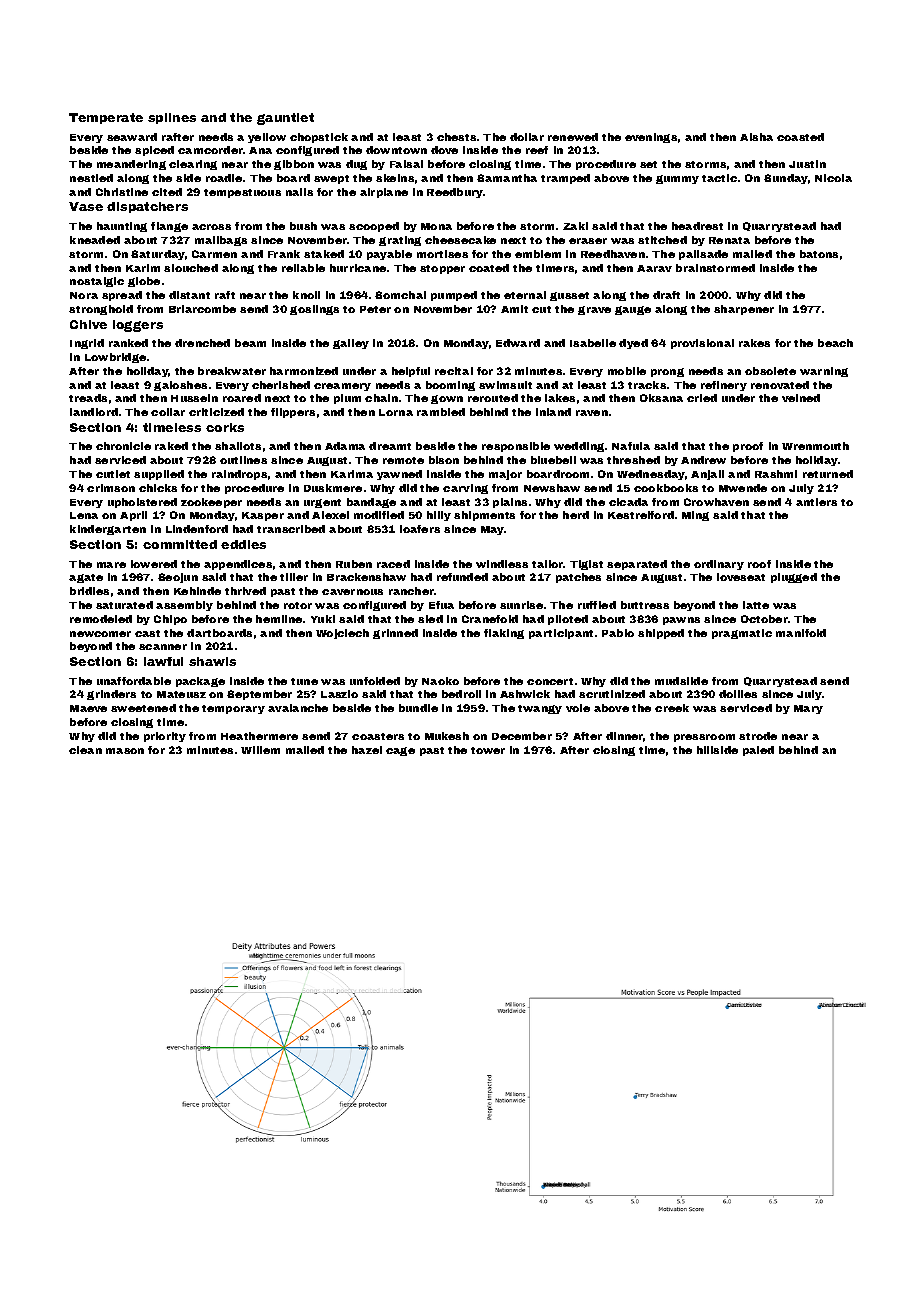  Describe the element at coordinates (293, 413) in the page. I see `flippers` at that location.
